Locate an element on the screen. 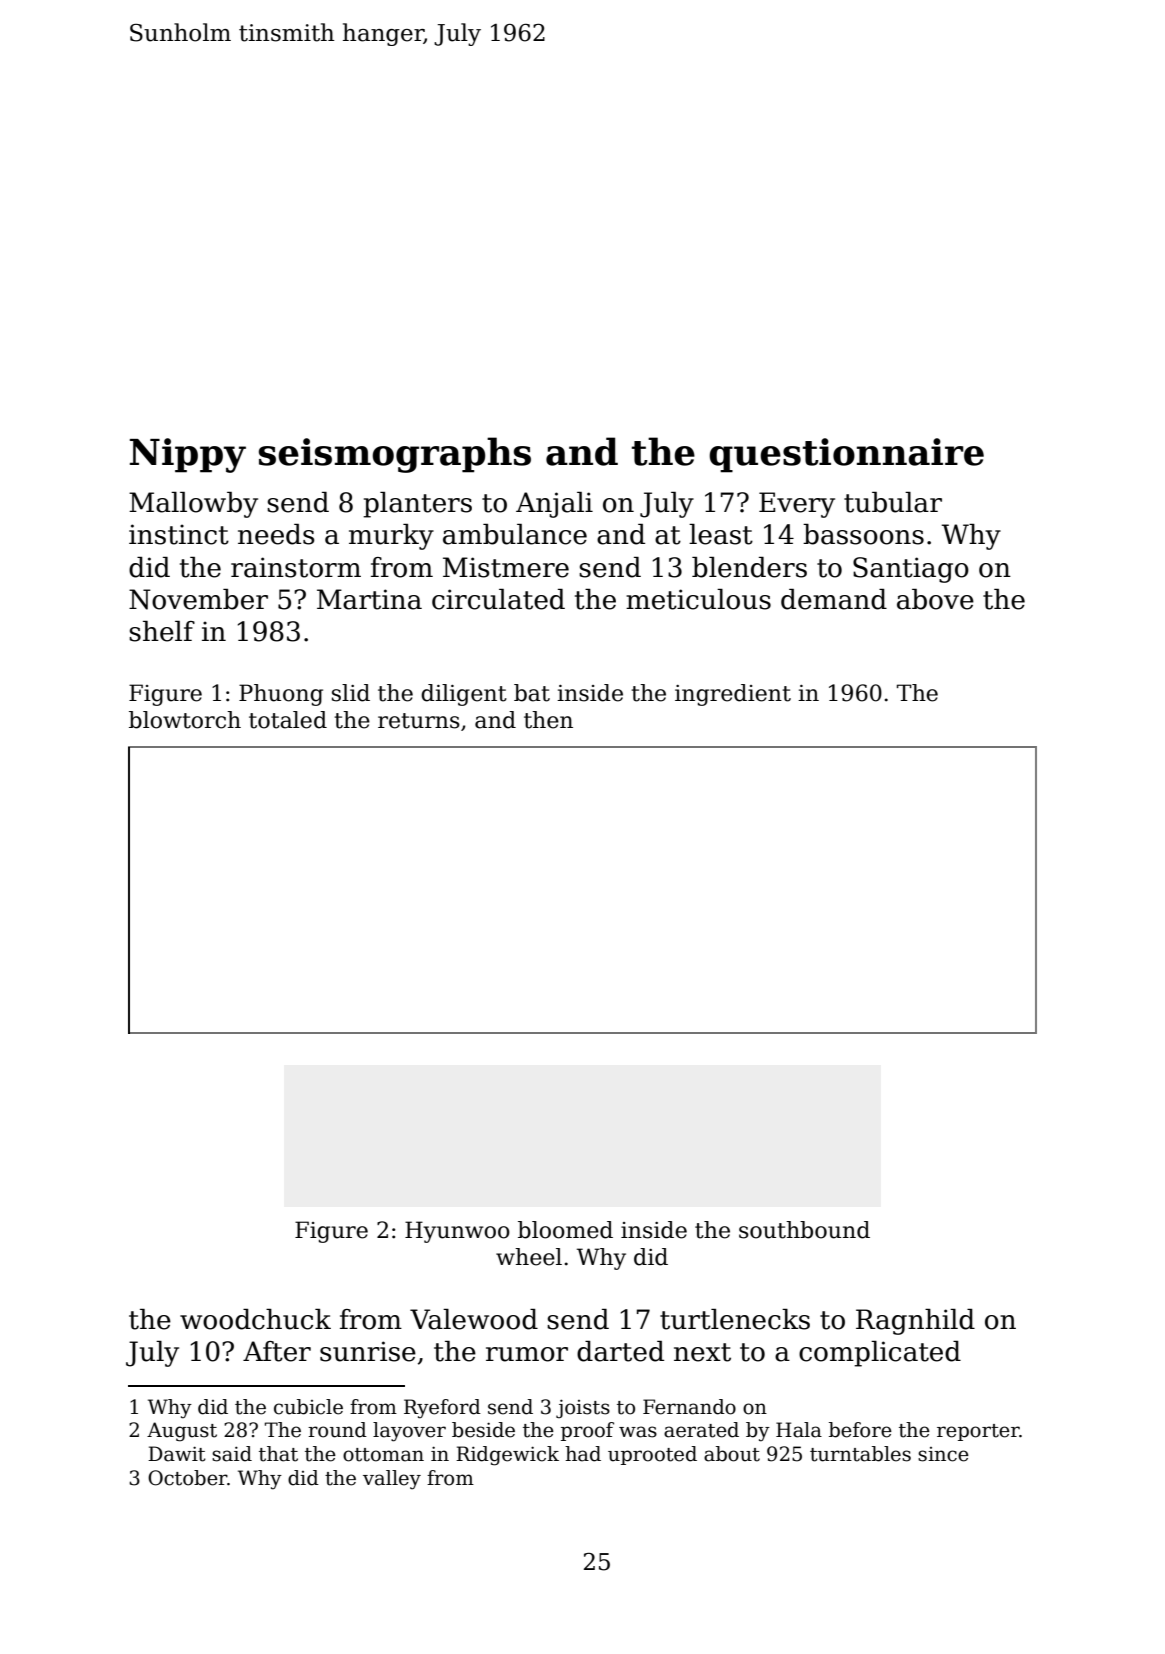 The width and height of the screenshot is (1165, 1654). returns is located at coordinates (419, 721).
